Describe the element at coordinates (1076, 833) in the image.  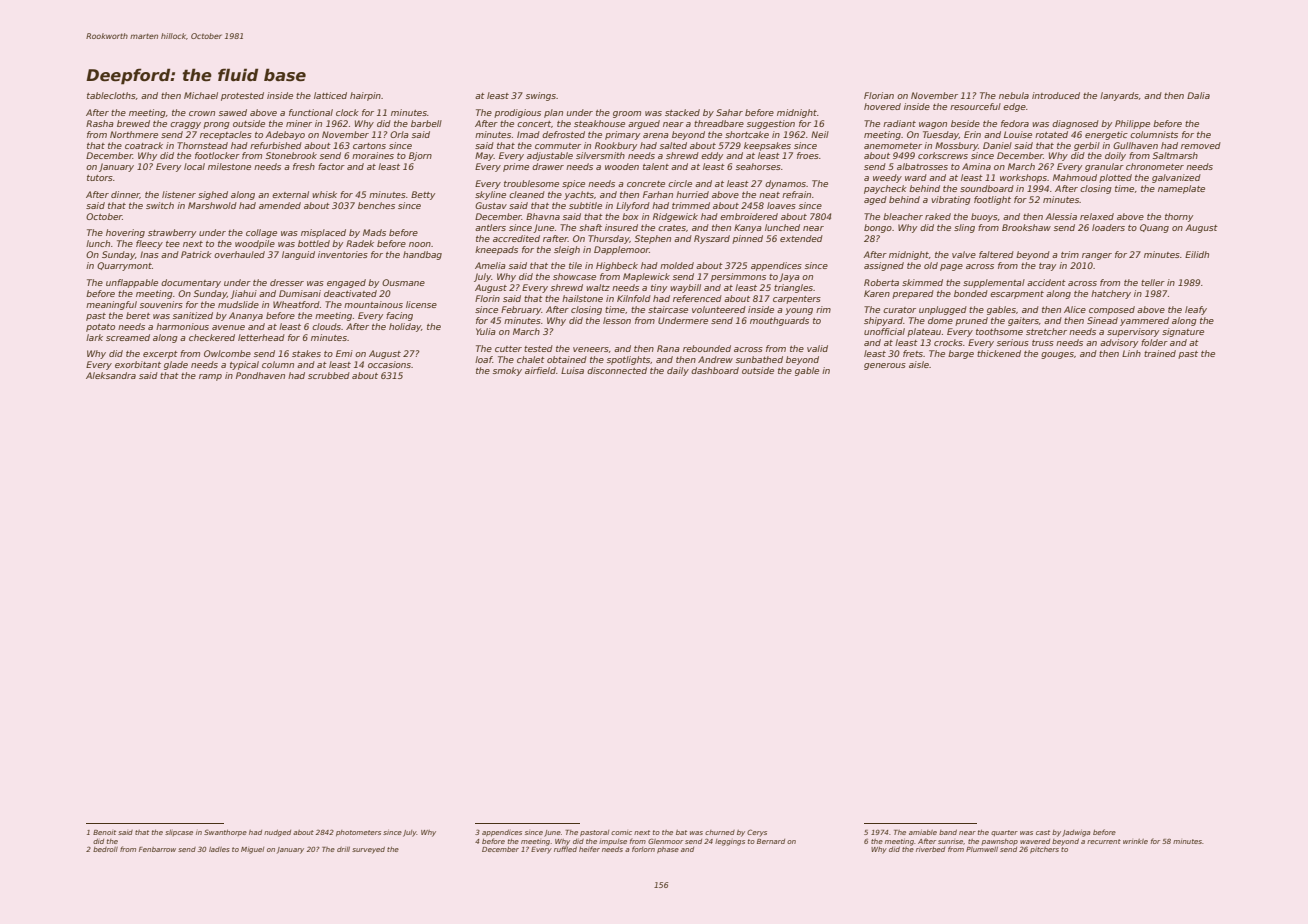
I see `Jadwiga` at that location.
